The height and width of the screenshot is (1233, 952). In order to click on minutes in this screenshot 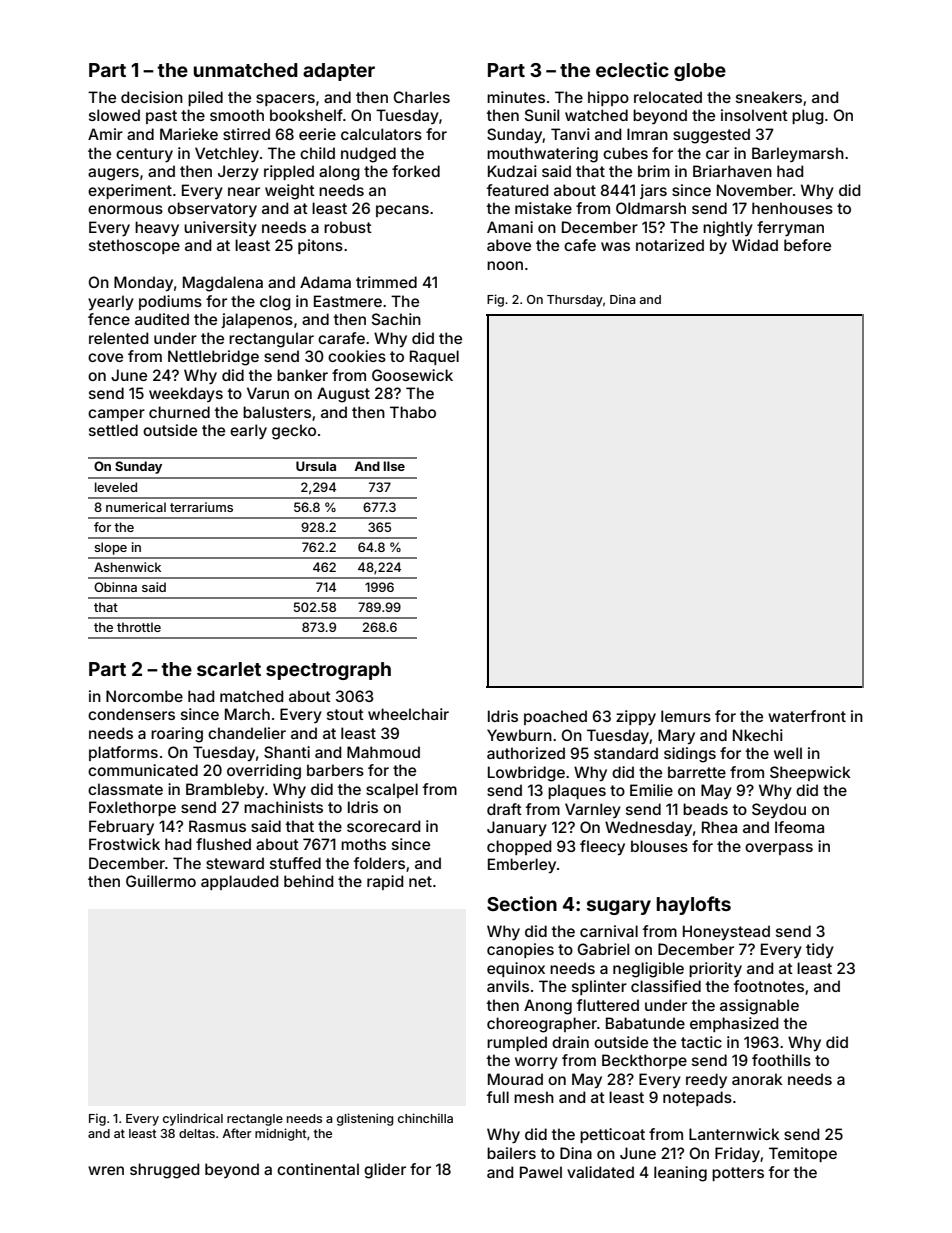, I will do `click(516, 97)`.
